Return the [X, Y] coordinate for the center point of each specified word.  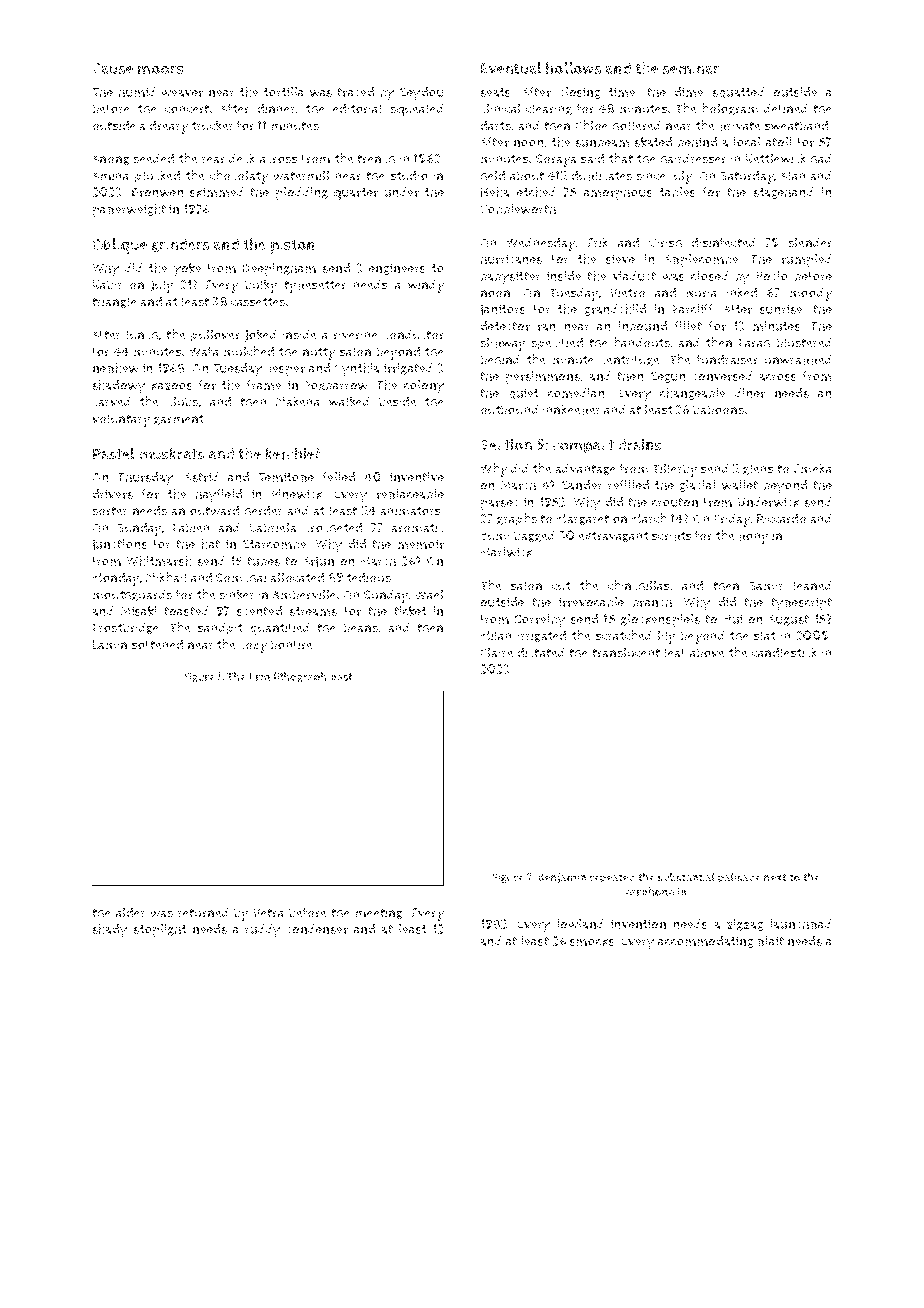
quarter [356, 194]
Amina [111, 175]
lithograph [300, 677]
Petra [269, 913]
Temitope [286, 478]
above [707, 653]
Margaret [582, 520]
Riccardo [782, 518]
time [622, 92]
